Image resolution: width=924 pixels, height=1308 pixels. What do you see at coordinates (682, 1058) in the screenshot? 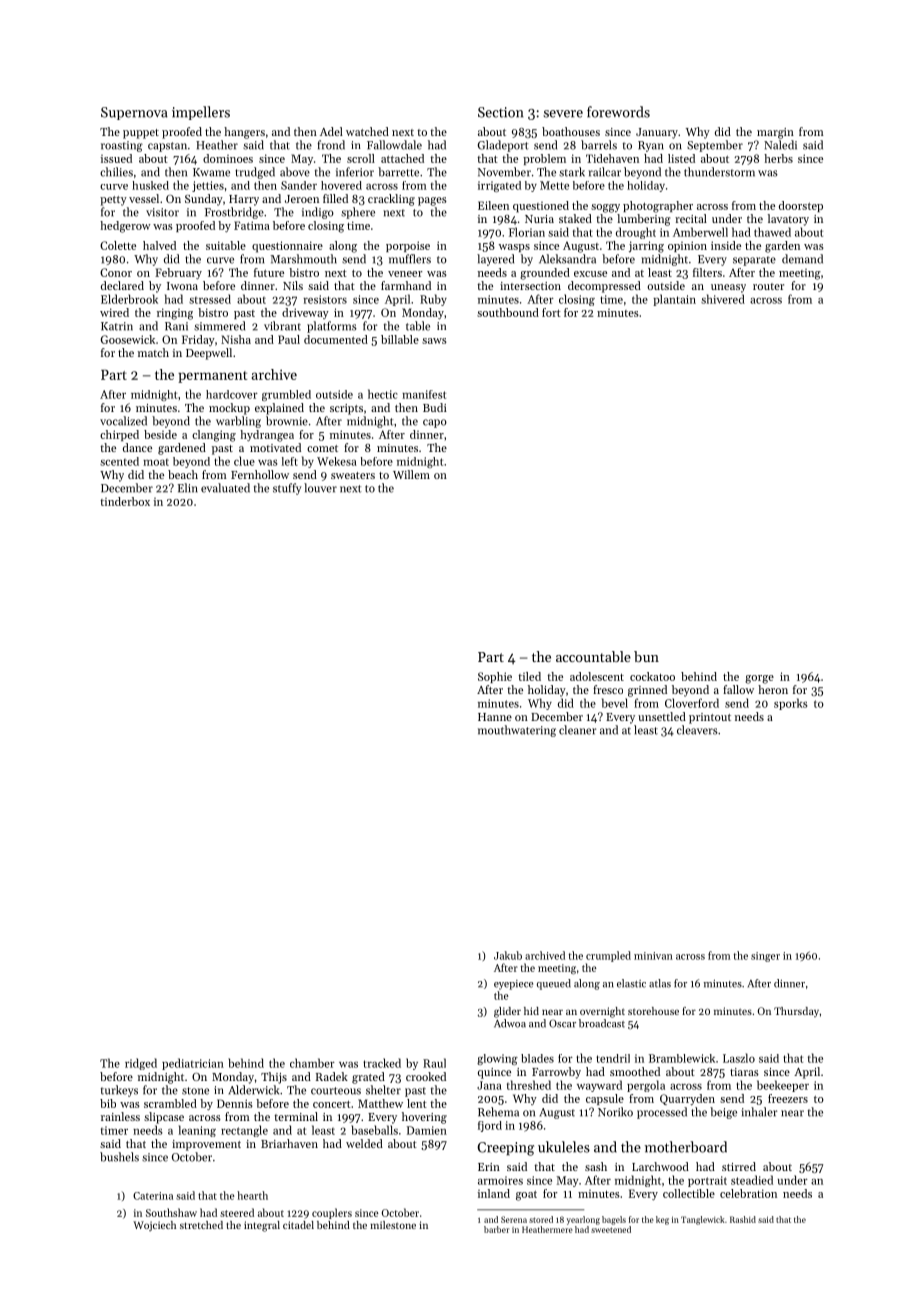
I see `Bramblewick` at bounding box center [682, 1058].
